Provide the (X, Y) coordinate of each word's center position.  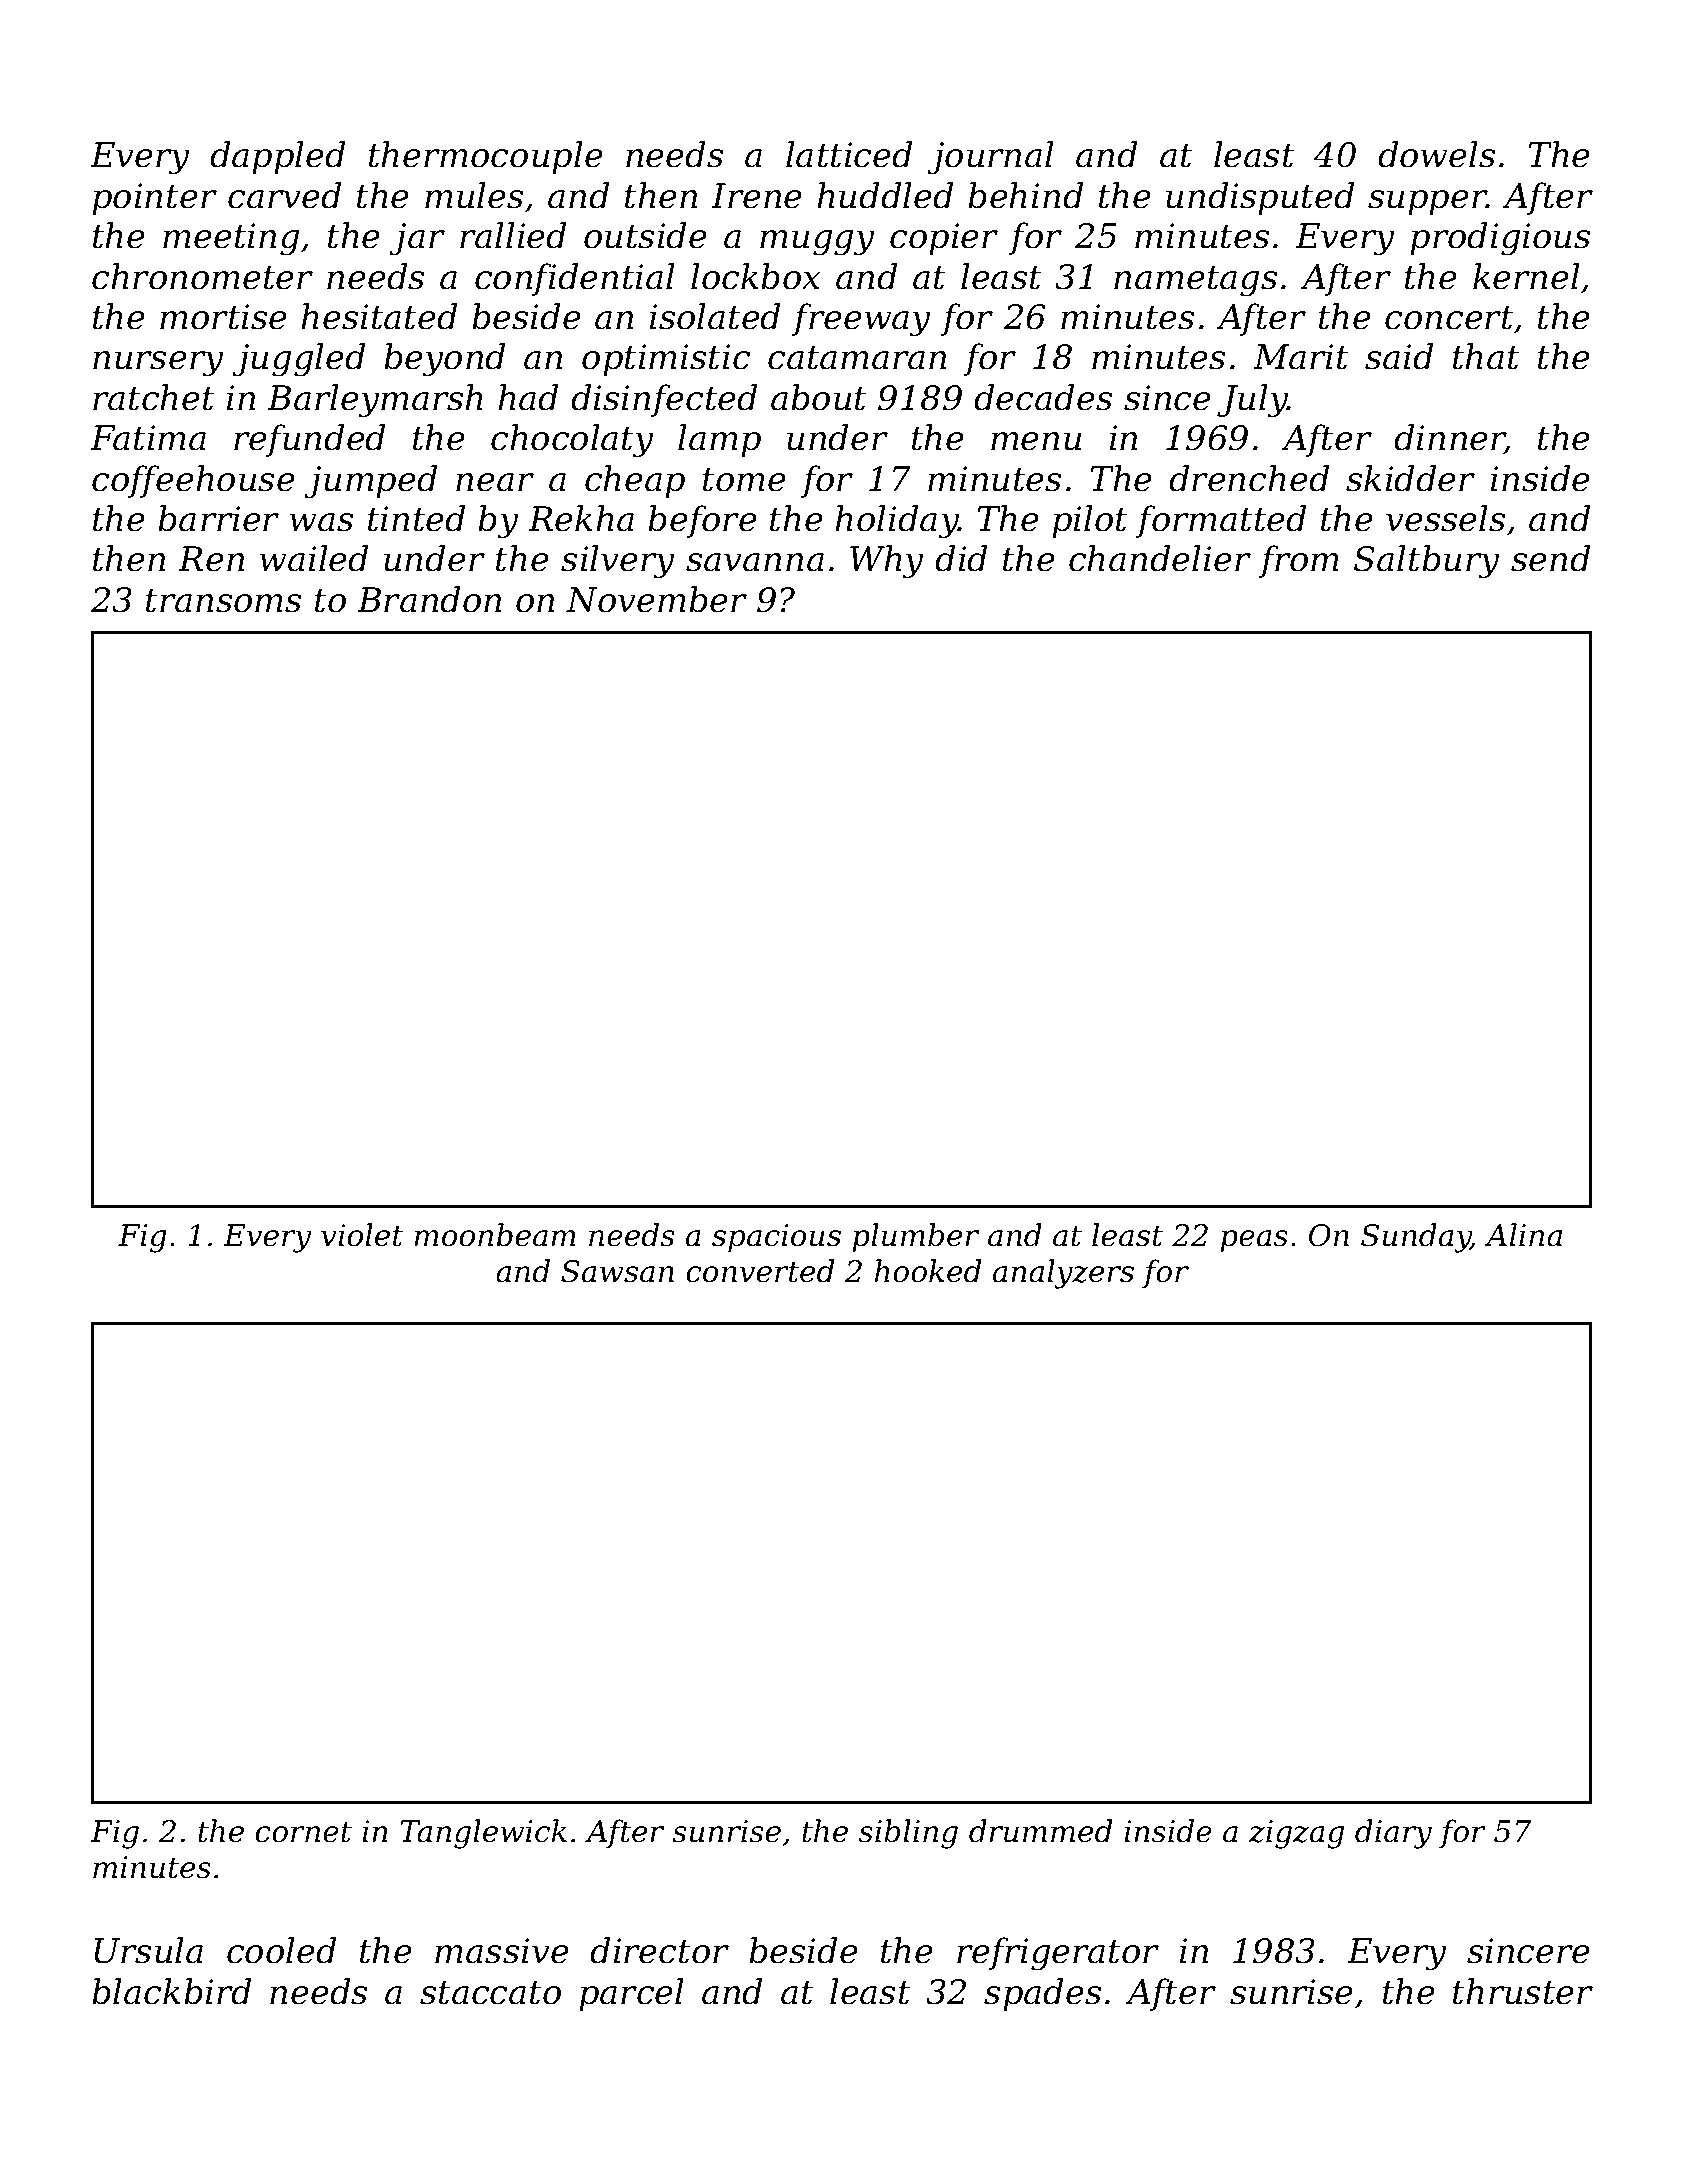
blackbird (171, 1991)
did (961, 558)
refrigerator (1058, 1954)
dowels (1436, 154)
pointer (154, 199)
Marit (1301, 357)
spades (1042, 1994)
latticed (849, 154)
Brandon (429, 599)
